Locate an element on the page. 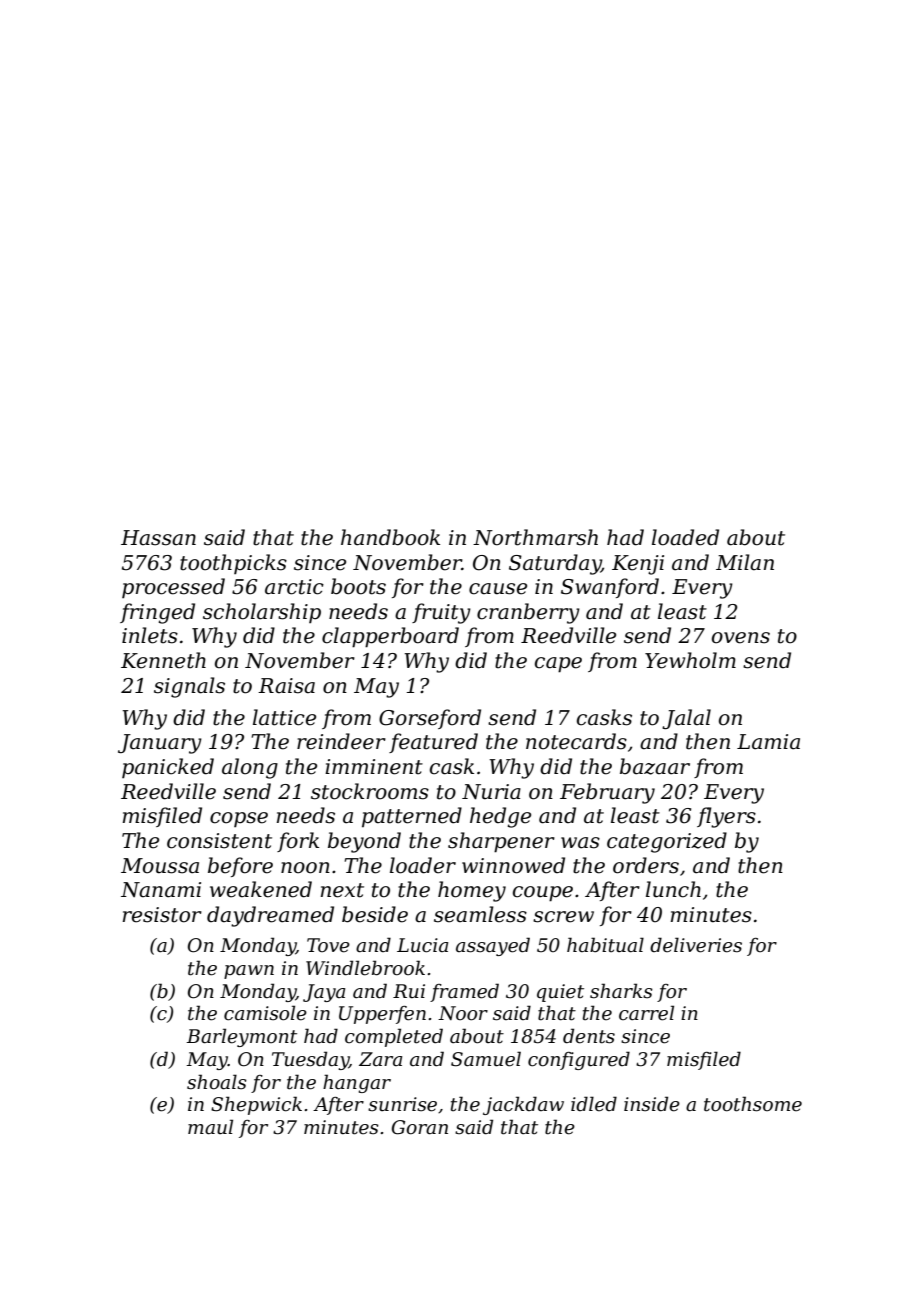 The height and width of the page is (1311, 924). handbook is located at coordinates (390, 537).
